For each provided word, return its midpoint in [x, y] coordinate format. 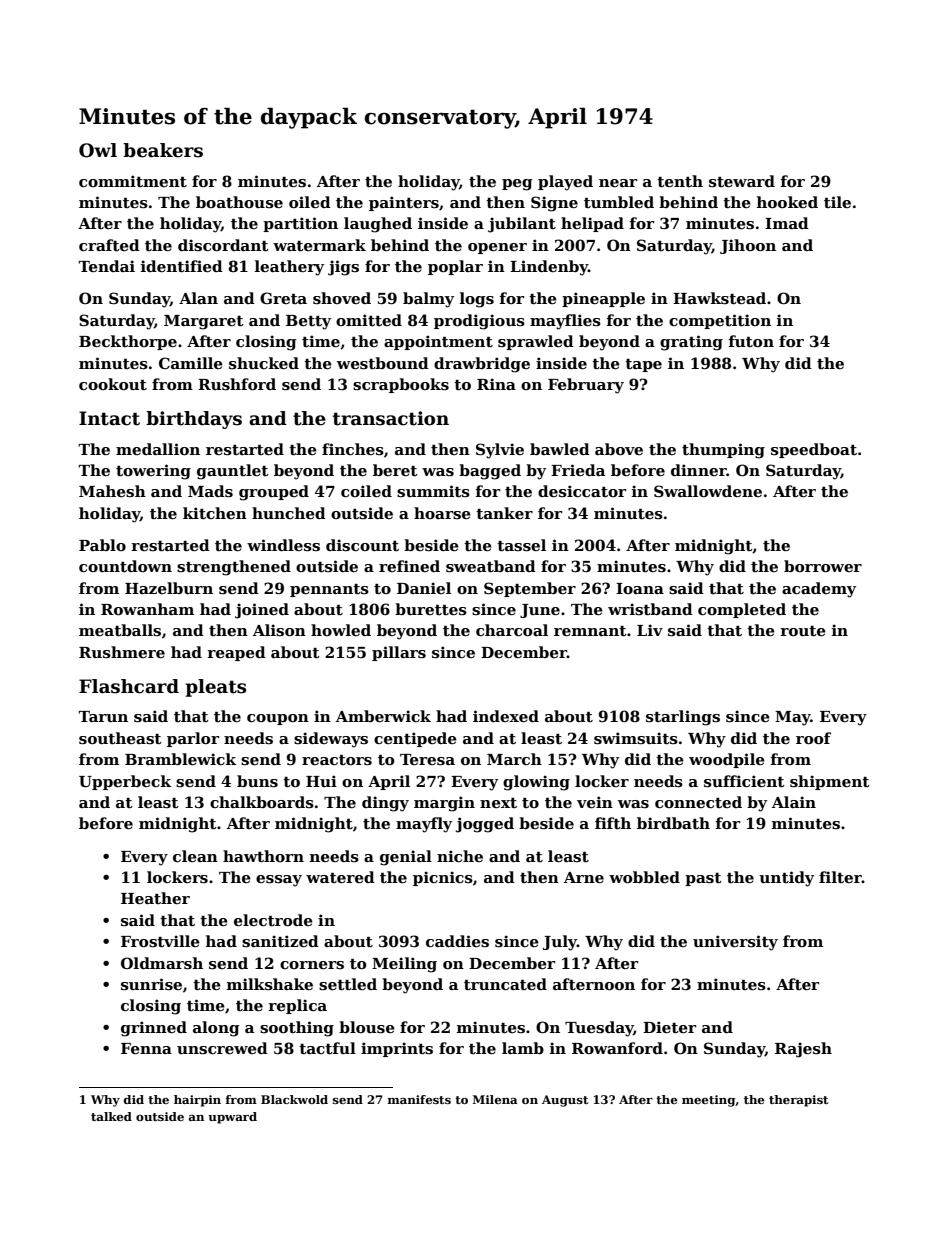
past [703, 879]
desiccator [582, 491]
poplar [455, 267]
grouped [274, 493]
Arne [584, 877]
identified [182, 266]
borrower [823, 566]
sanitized [280, 941]
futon [751, 341]
